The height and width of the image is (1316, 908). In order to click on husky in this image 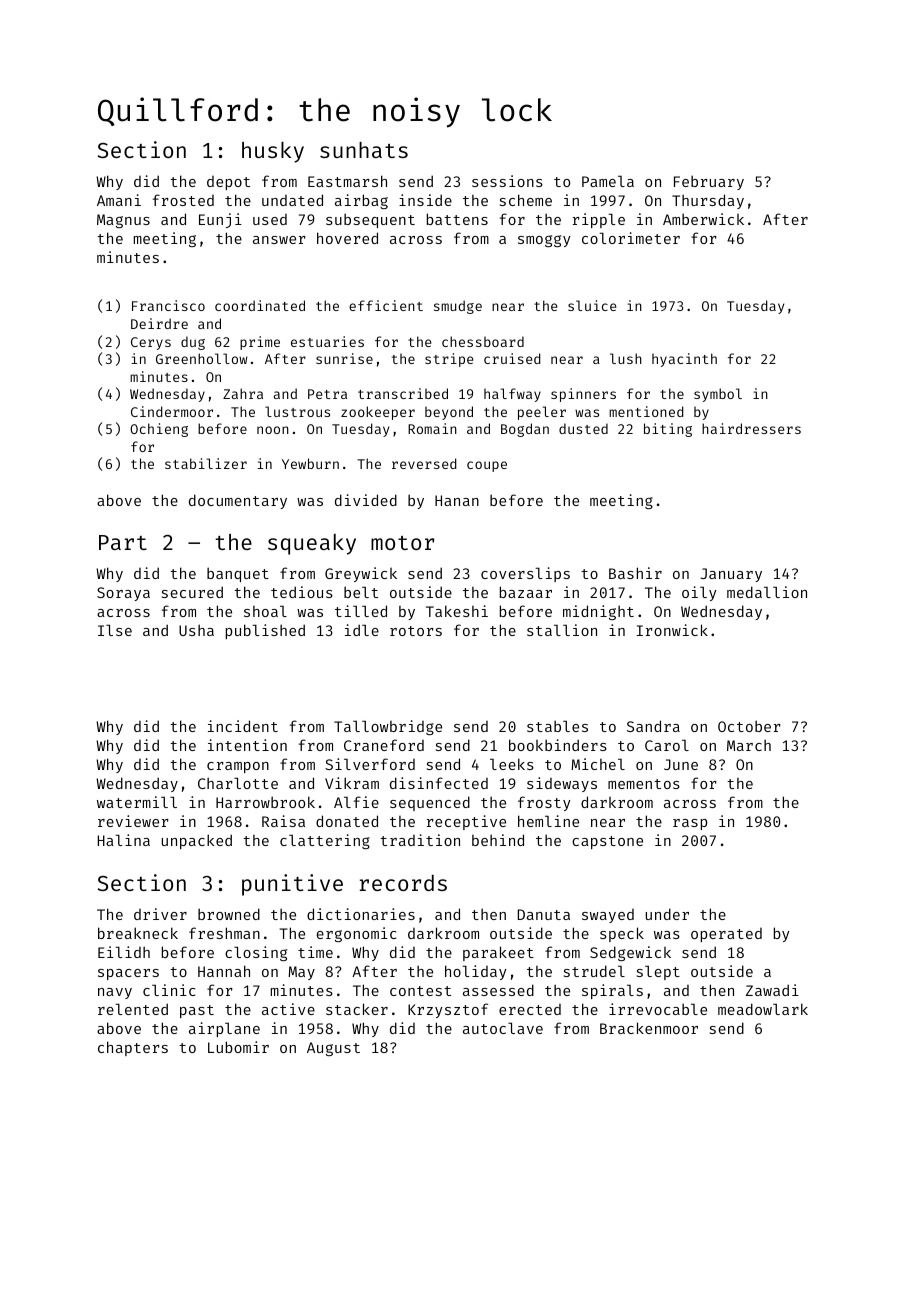, I will do `click(273, 152)`.
